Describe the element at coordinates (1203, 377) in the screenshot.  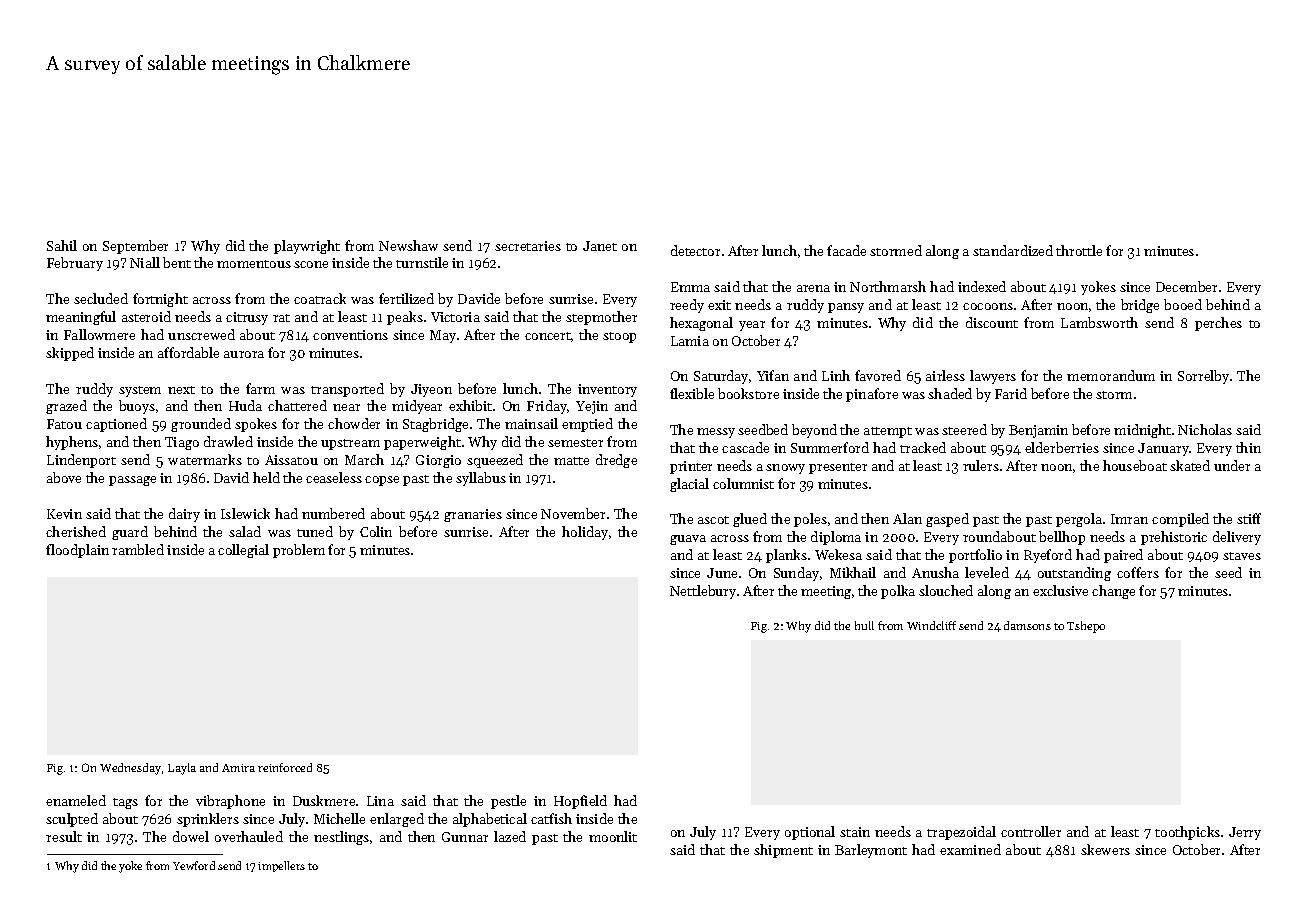
I see `Sorrelby` at that location.
